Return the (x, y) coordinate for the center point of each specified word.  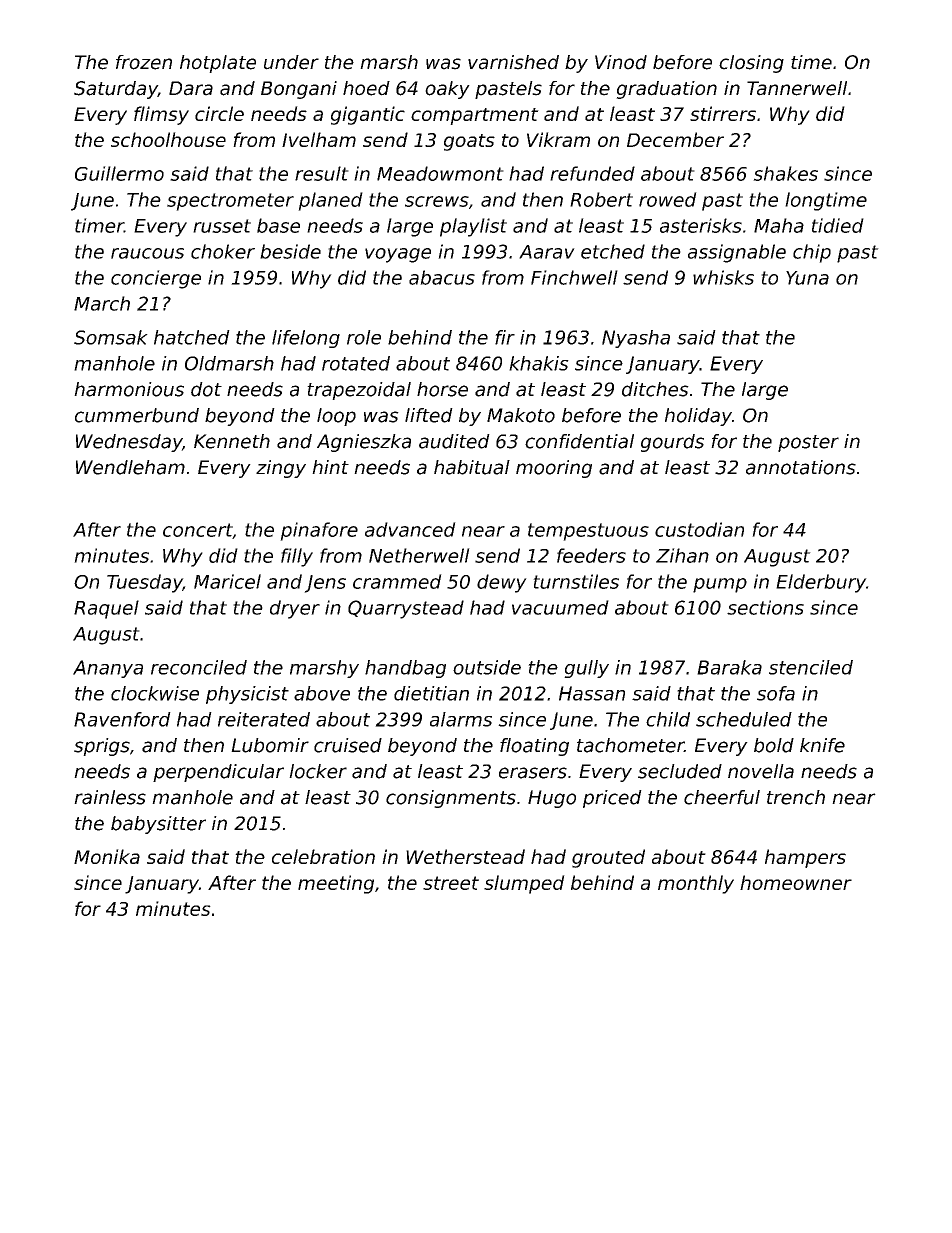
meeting (336, 884)
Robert (601, 199)
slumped (524, 884)
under (291, 62)
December (675, 139)
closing (751, 64)
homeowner (796, 882)
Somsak (111, 337)
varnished (513, 62)
